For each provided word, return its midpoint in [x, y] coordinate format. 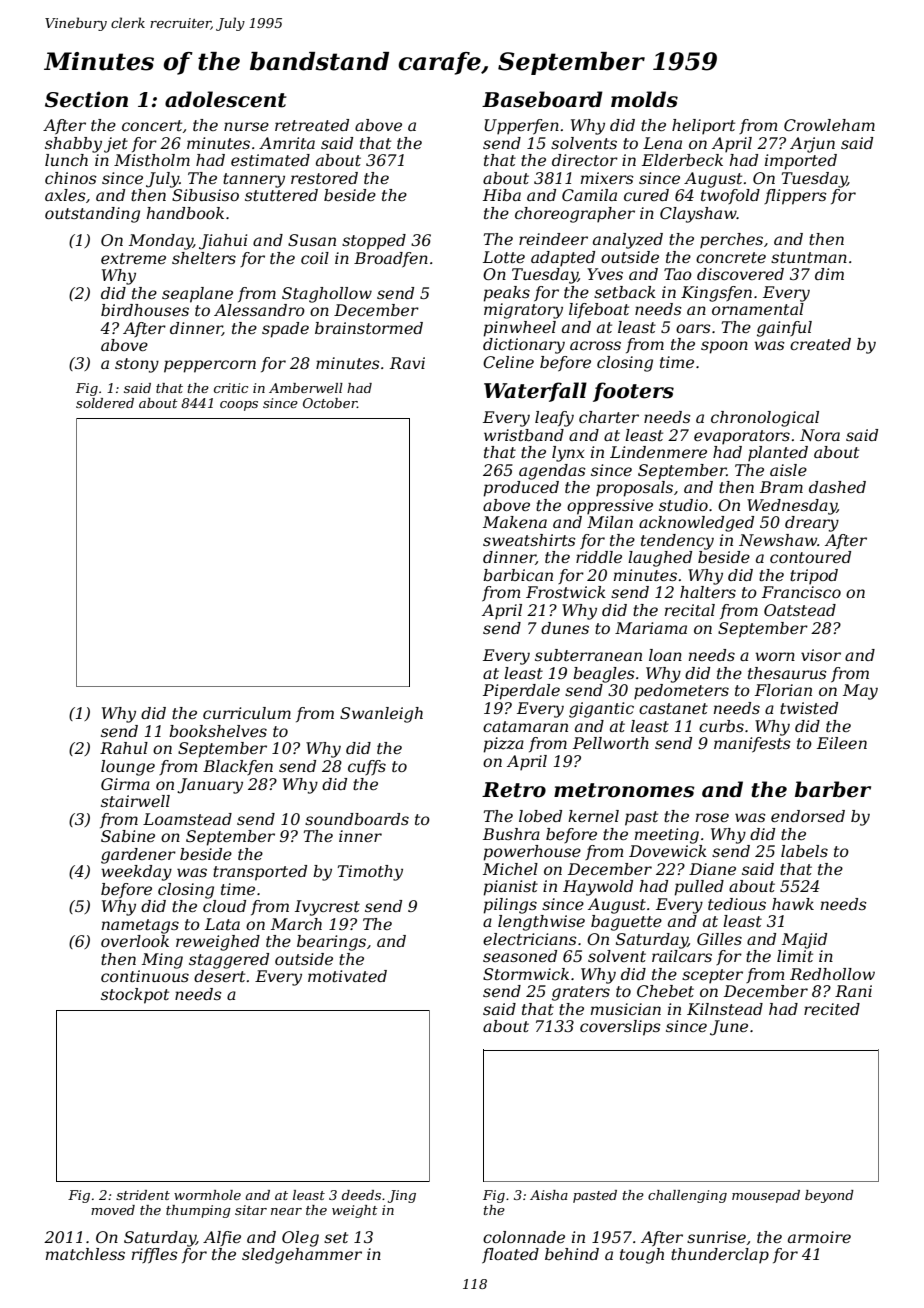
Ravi [407, 363]
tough [642, 1256]
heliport [703, 127]
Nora [820, 435]
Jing [402, 1196]
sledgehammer [302, 1256]
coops [239, 406]
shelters [204, 258]
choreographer [575, 215]
